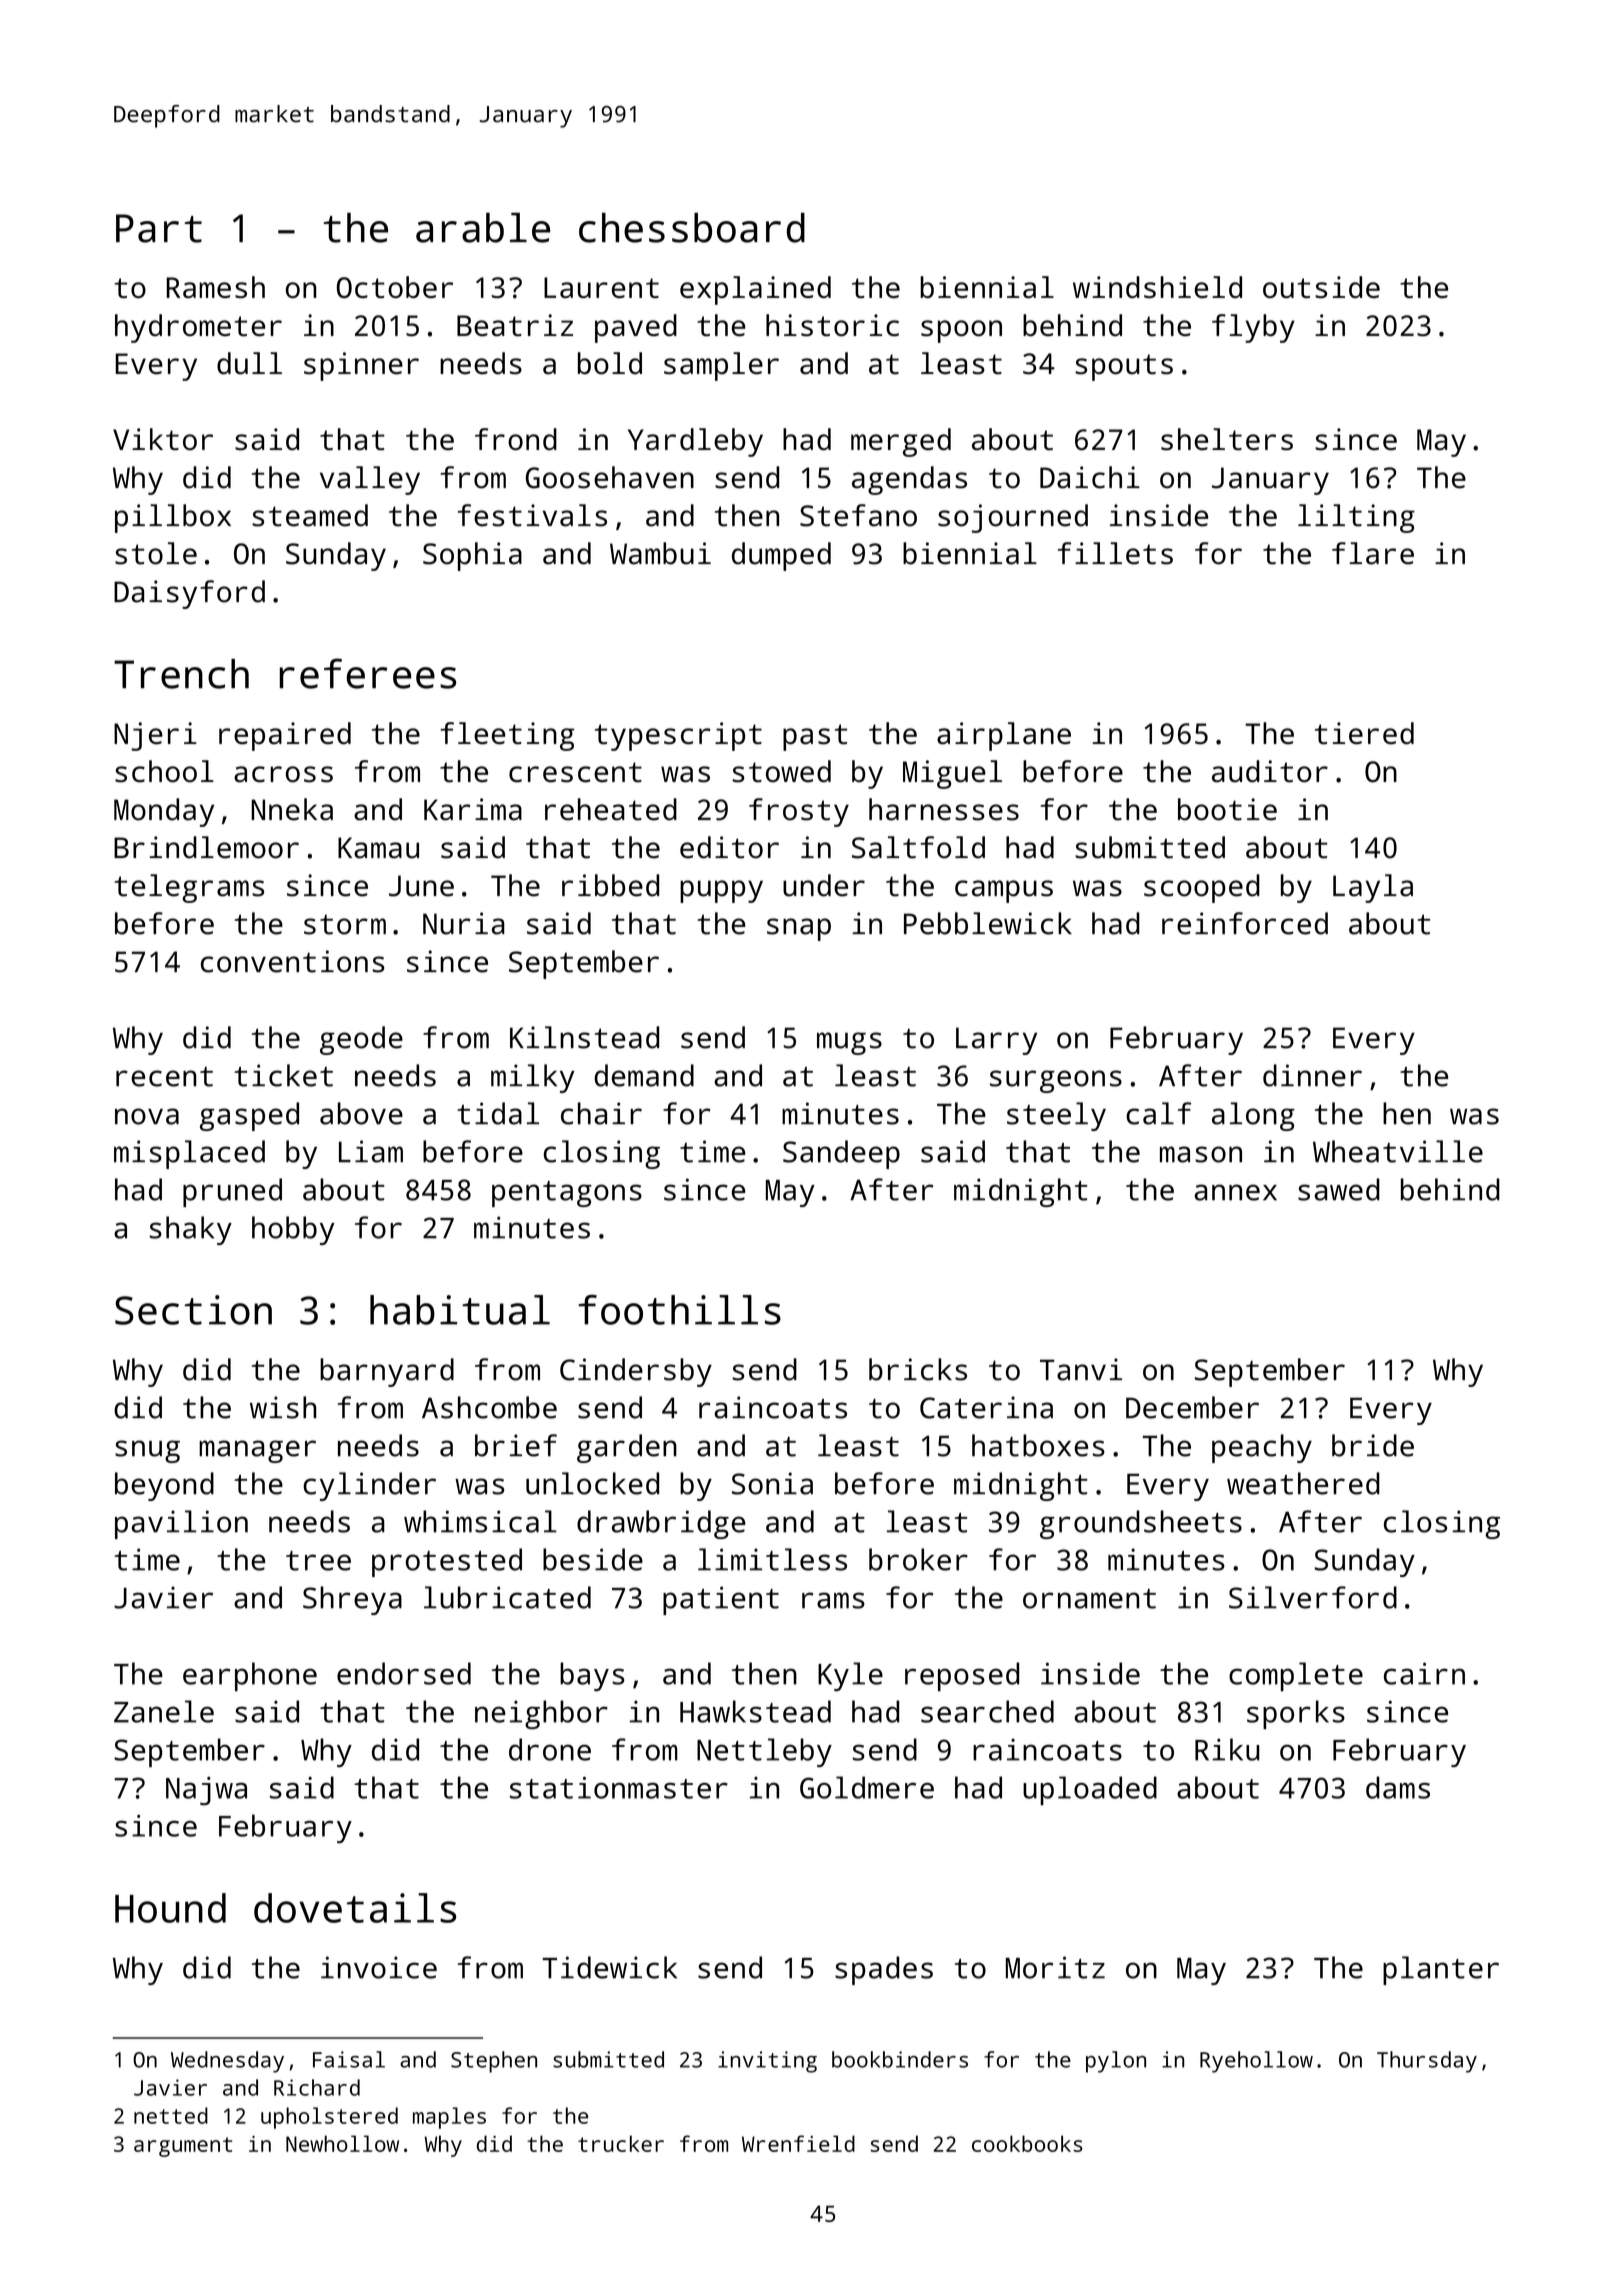 The width and height of the image is (1620, 2292). I want to click on foothills, so click(679, 1310).
